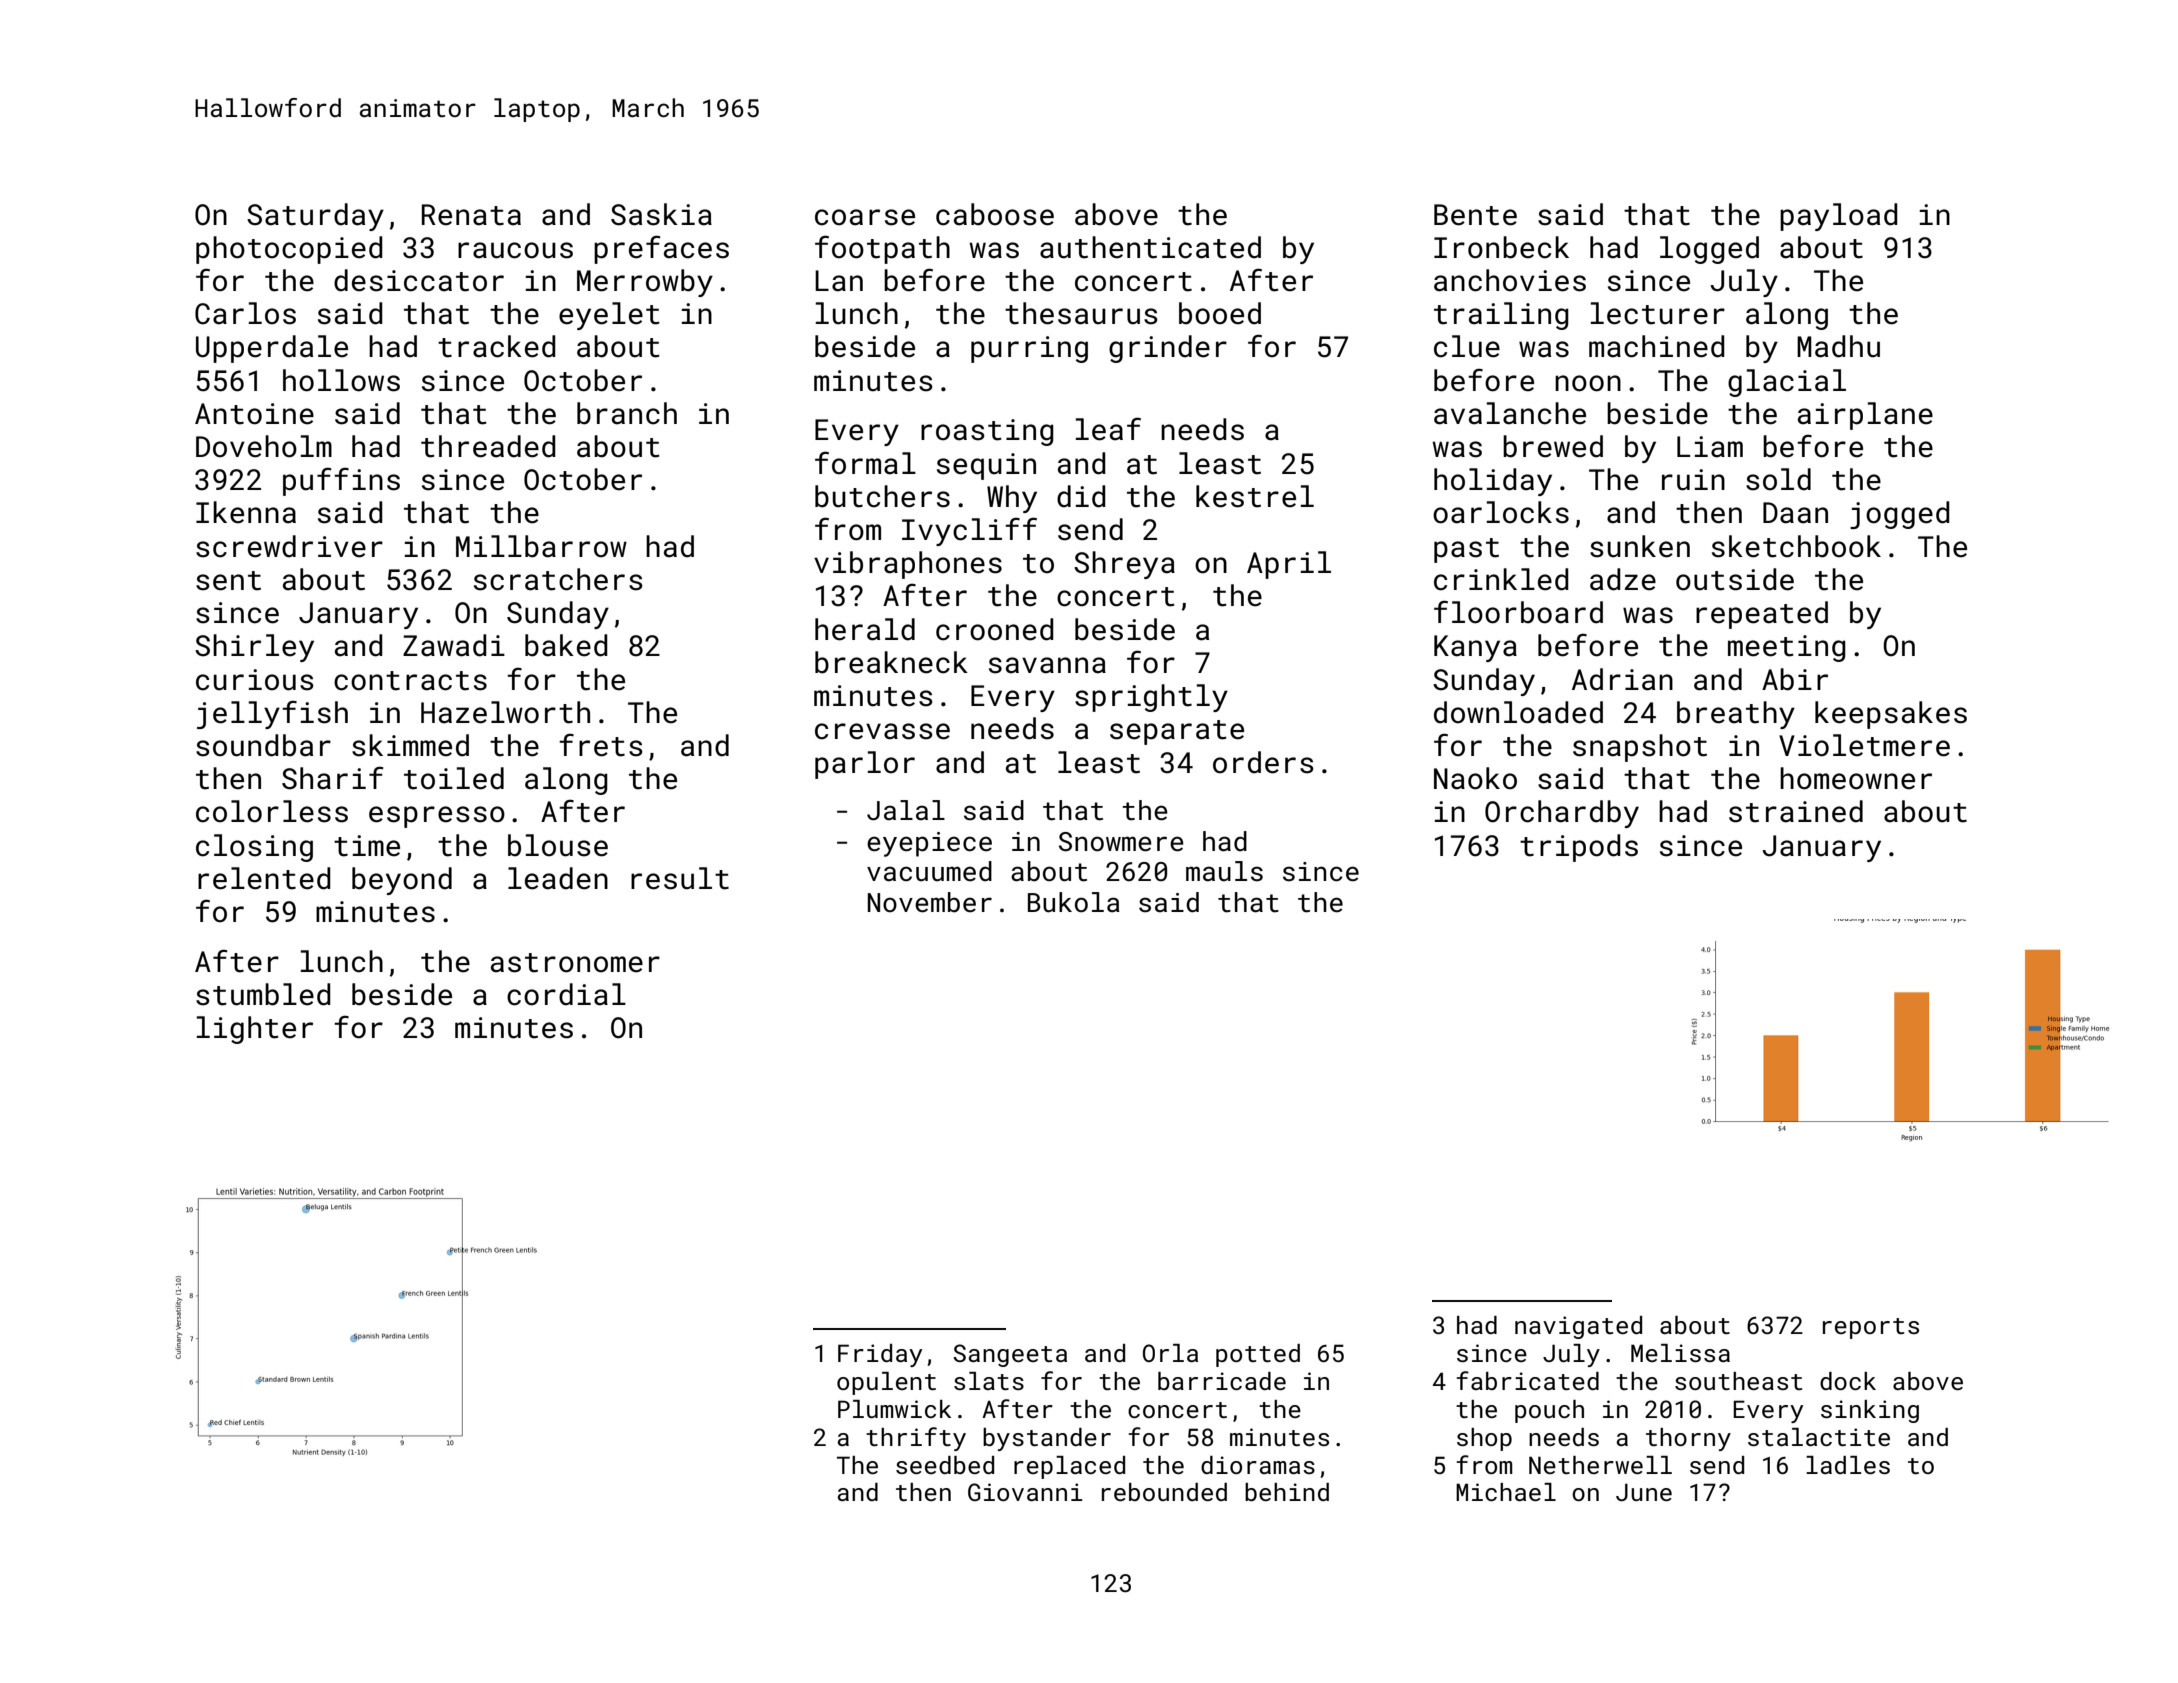  I want to click on branch, so click(627, 413).
